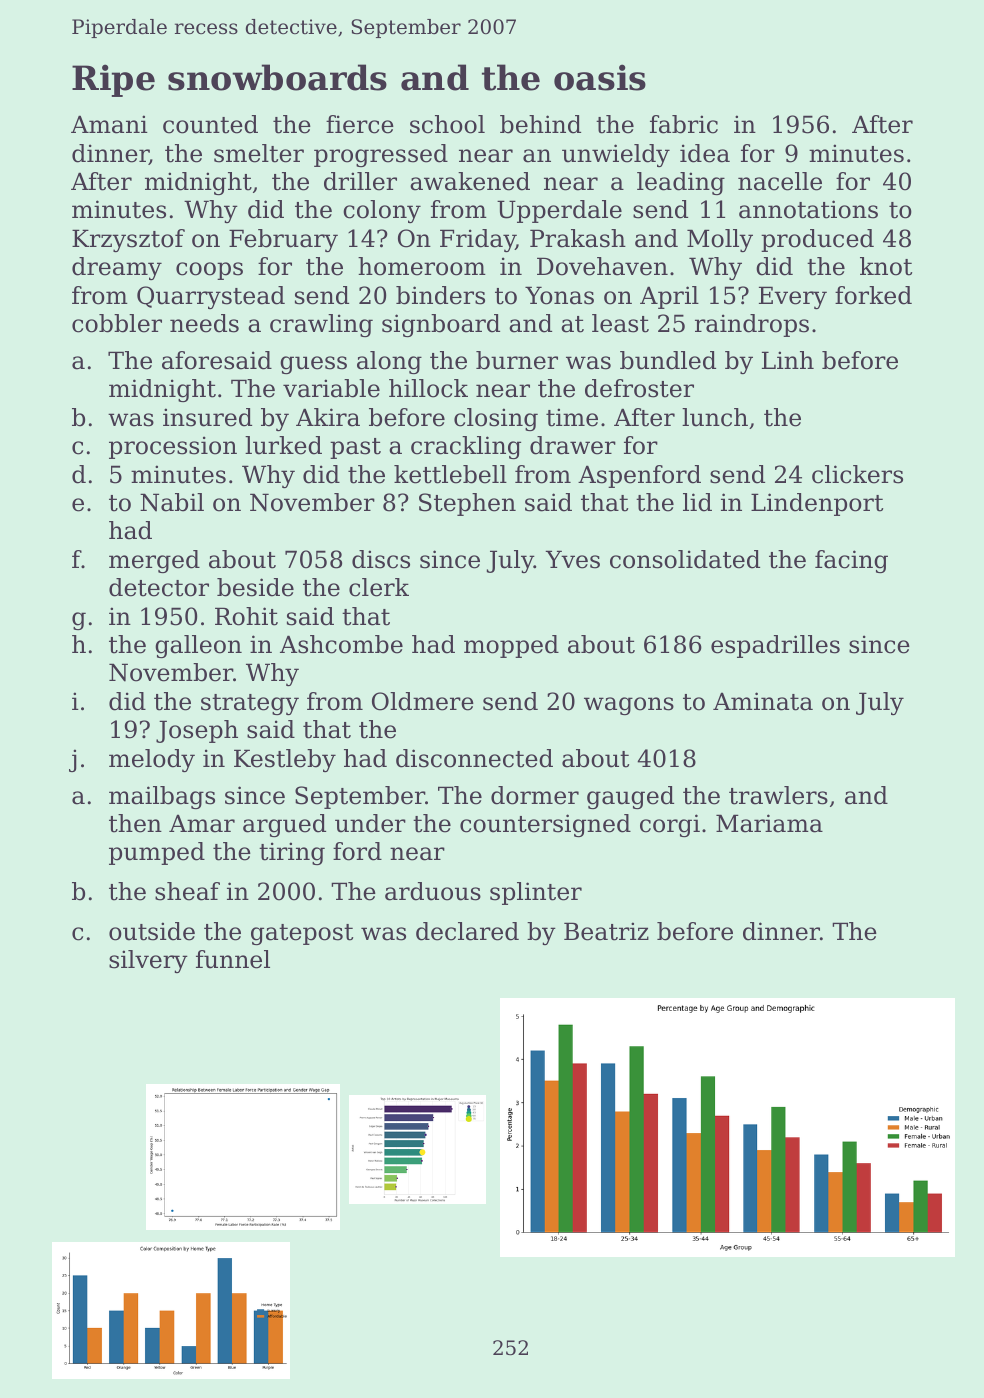 This screenshot has width=984, height=1398. What do you see at coordinates (302, 934) in the screenshot?
I see `gatepost` at bounding box center [302, 934].
